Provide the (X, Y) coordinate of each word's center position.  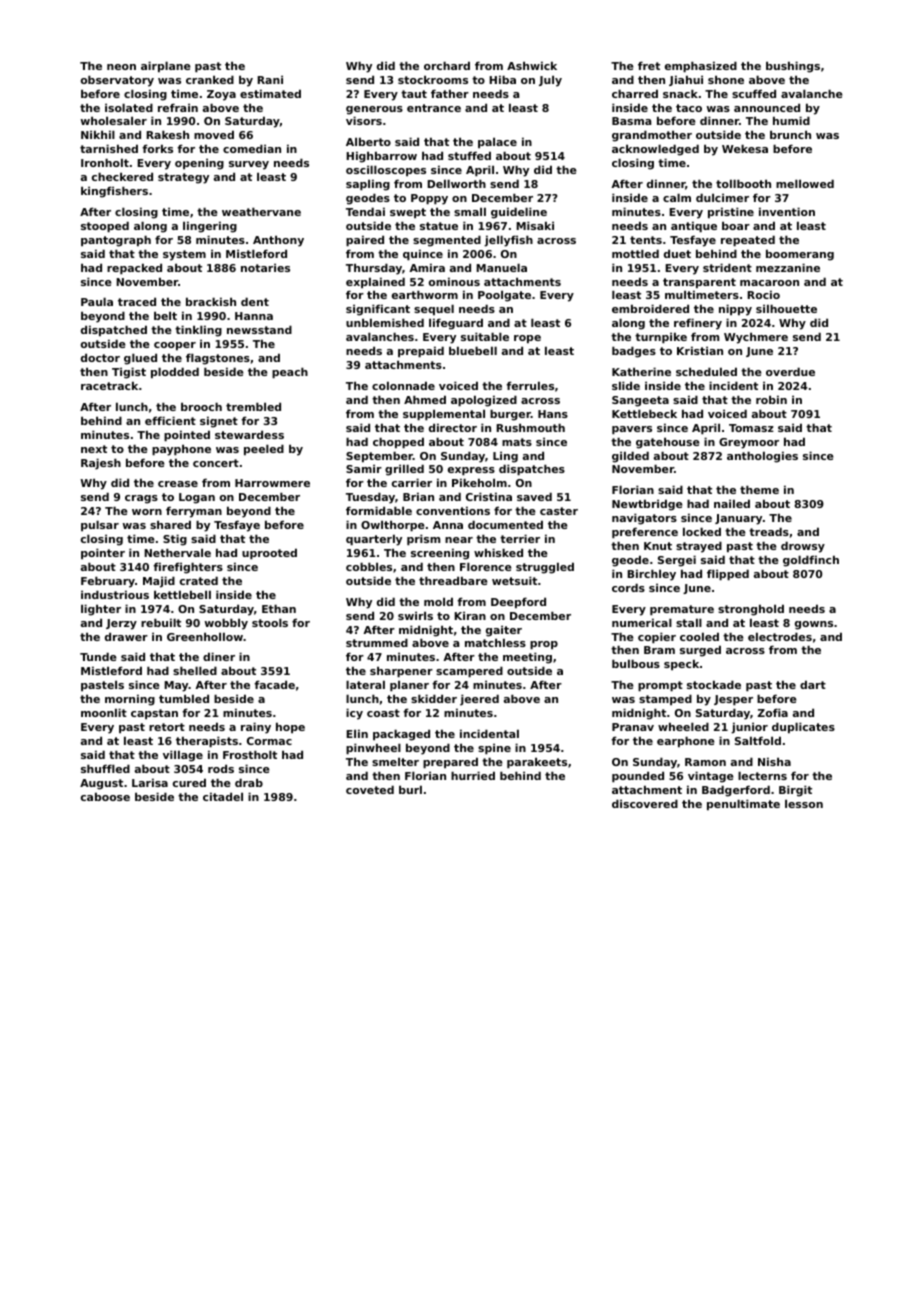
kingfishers (114, 192)
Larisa (150, 782)
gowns (814, 625)
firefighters (188, 568)
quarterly (374, 540)
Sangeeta (640, 401)
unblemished (385, 322)
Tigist (129, 373)
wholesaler (114, 120)
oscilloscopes (386, 171)
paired (365, 241)
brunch (790, 134)
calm (677, 197)
